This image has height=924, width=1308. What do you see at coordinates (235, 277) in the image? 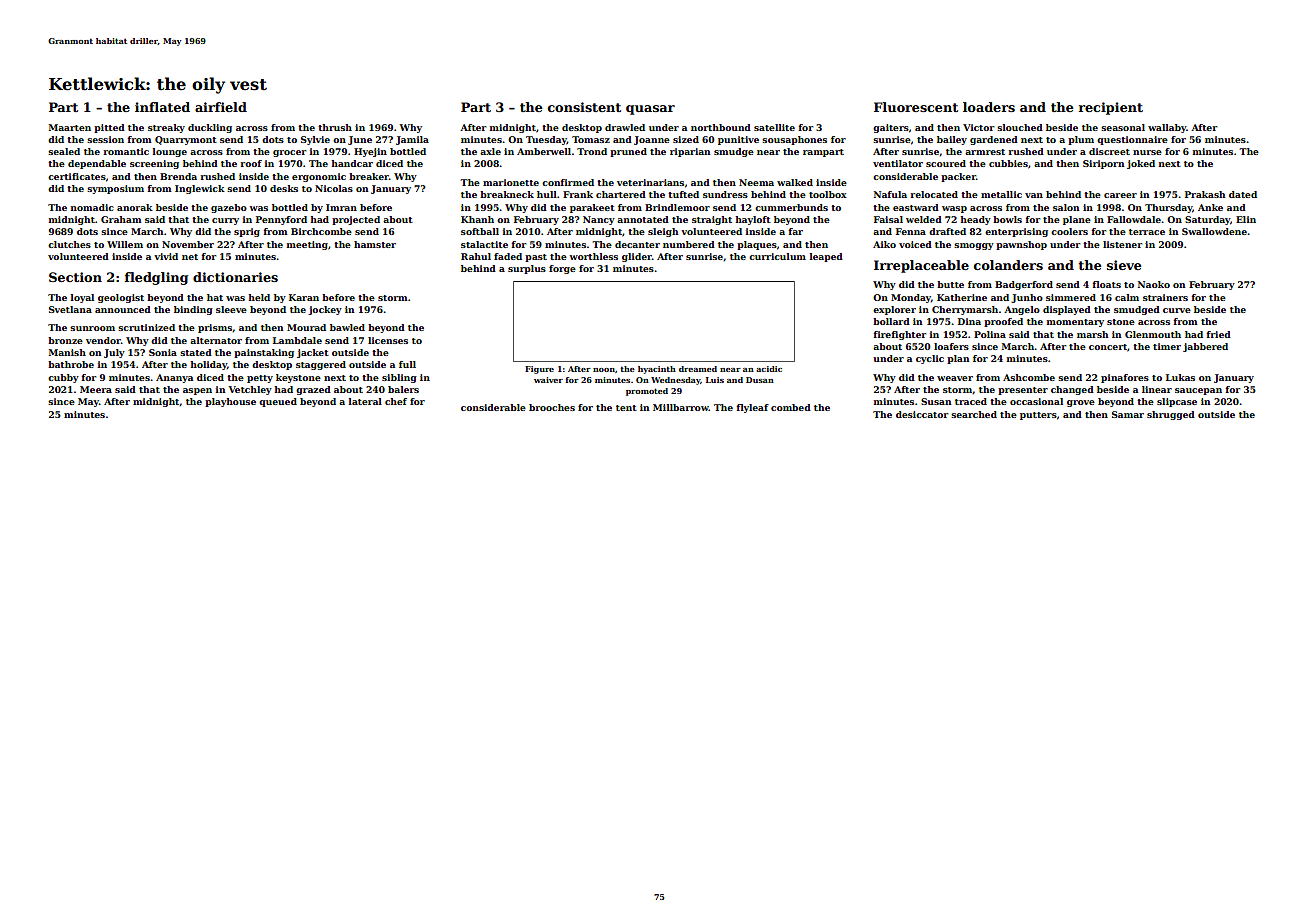
I see `dictionaries` at bounding box center [235, 277].
